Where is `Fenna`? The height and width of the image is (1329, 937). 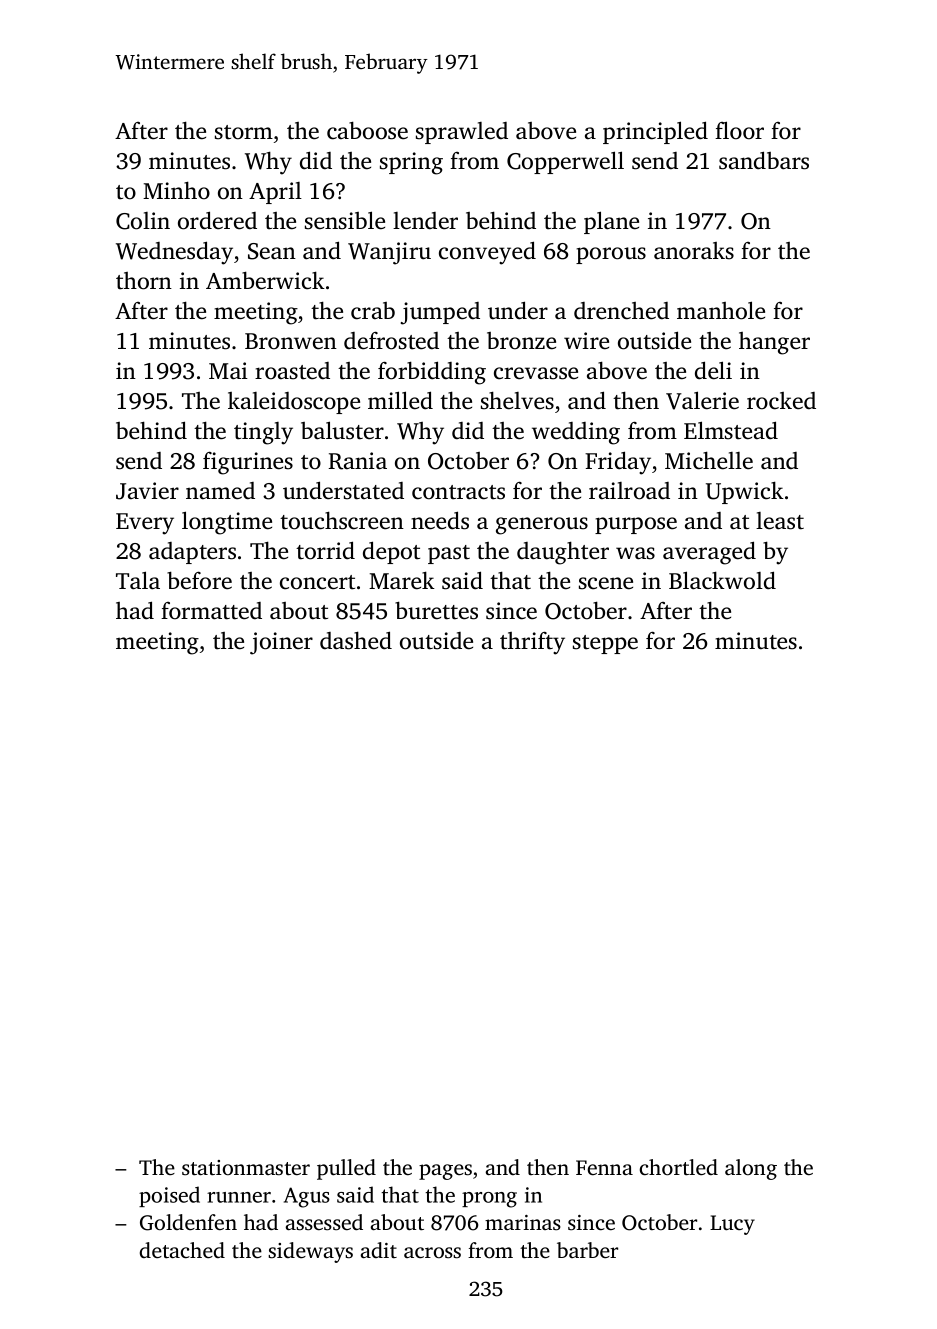 Fenna is located at coordinates (604, 1167).
